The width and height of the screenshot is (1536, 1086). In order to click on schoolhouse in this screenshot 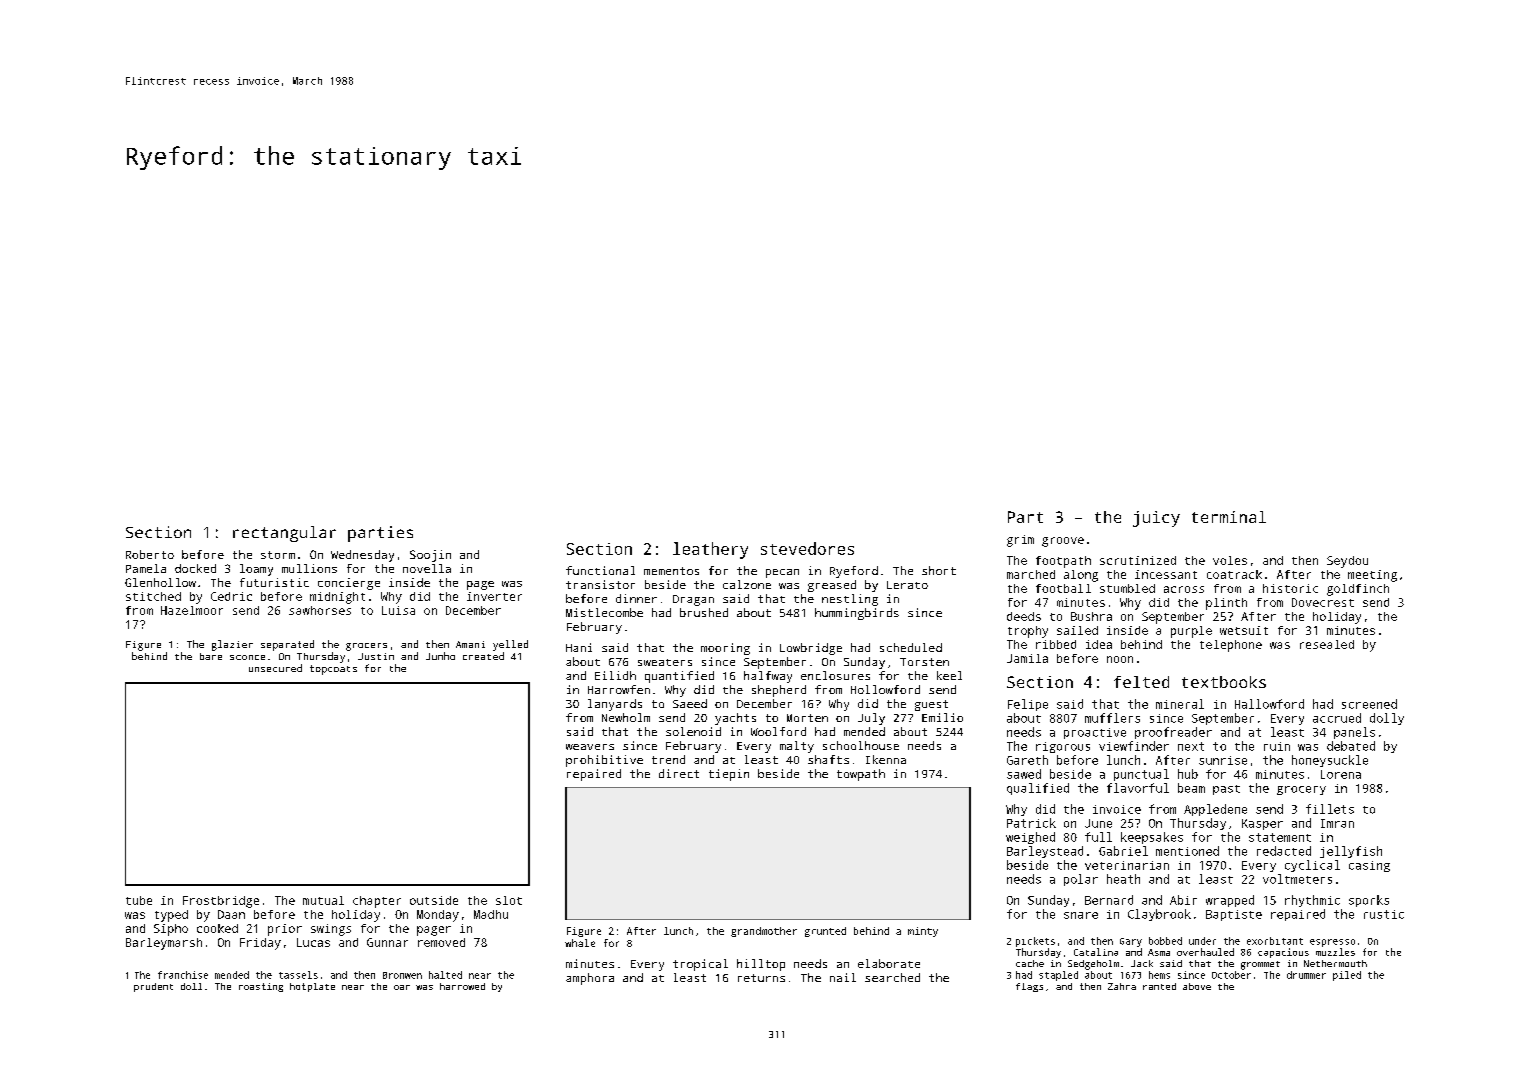, I will do `click(861, 745)`.
